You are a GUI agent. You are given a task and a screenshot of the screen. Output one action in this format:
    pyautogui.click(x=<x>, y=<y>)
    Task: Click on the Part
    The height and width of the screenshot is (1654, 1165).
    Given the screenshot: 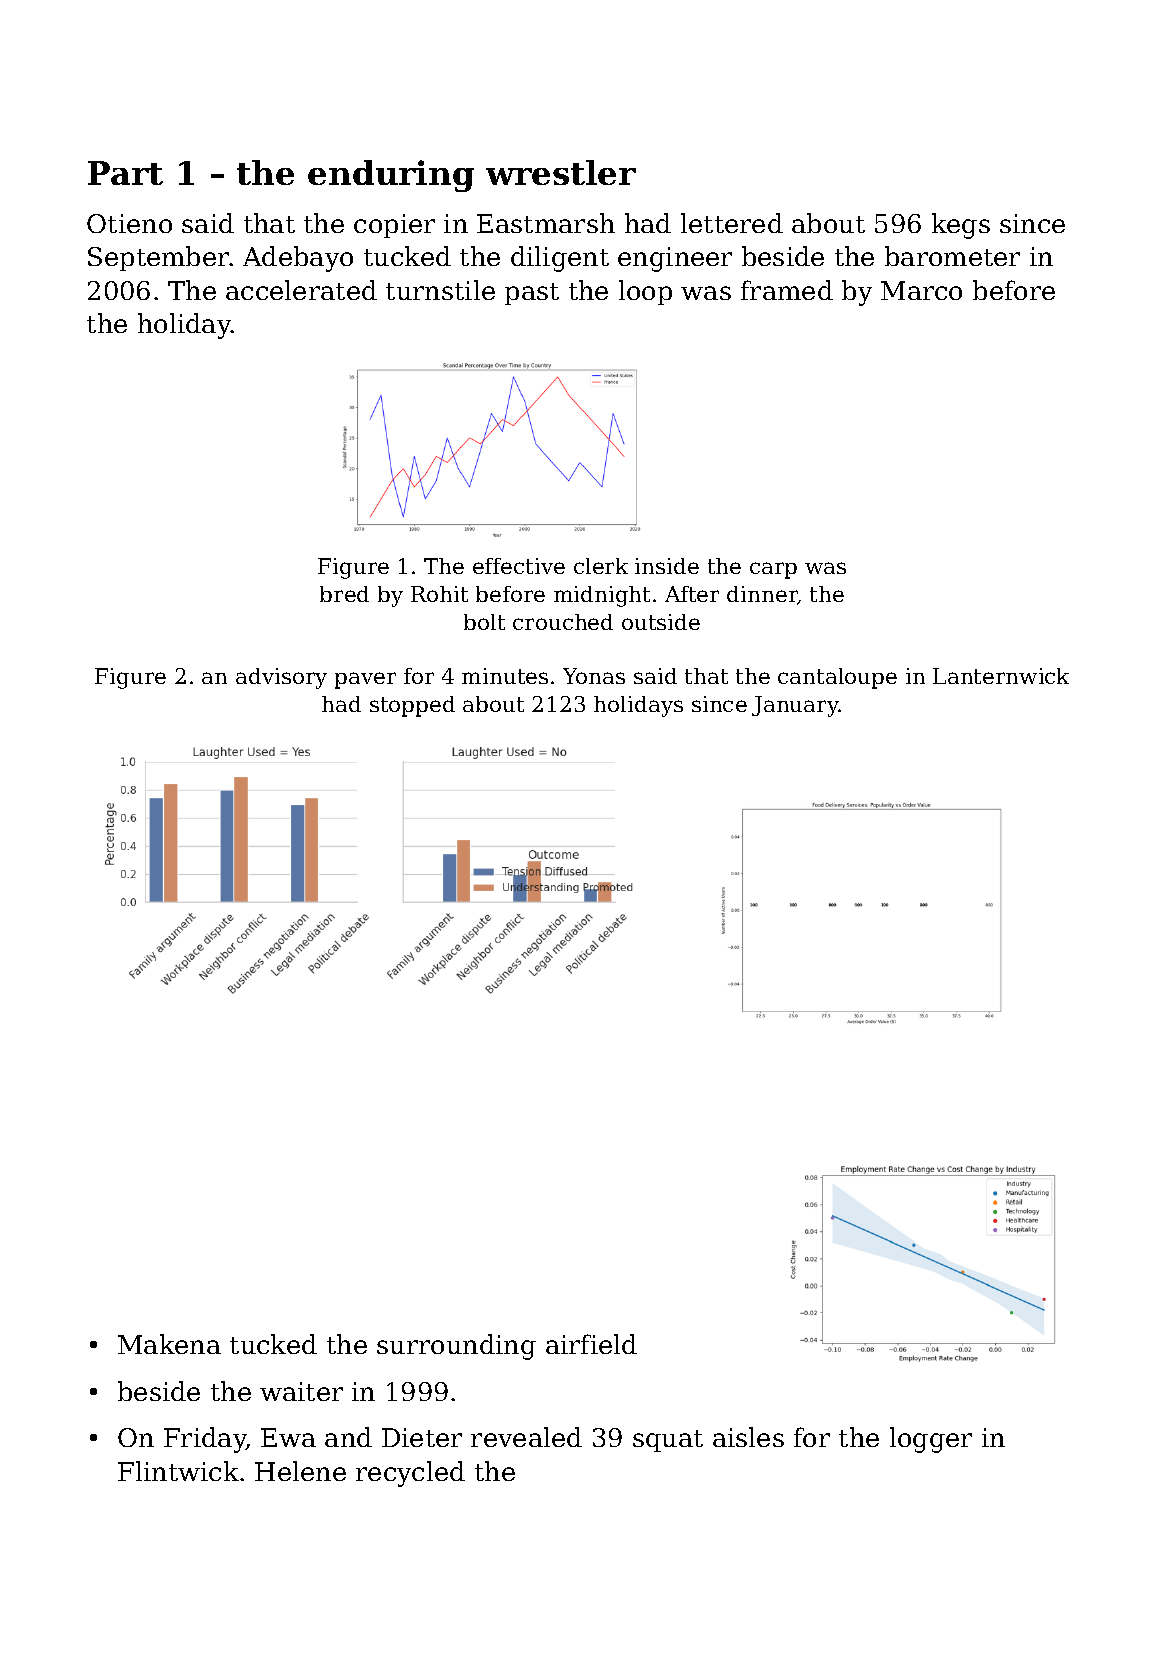 What is the action you would take?
    pyautogui.click(x=125, y=173)
